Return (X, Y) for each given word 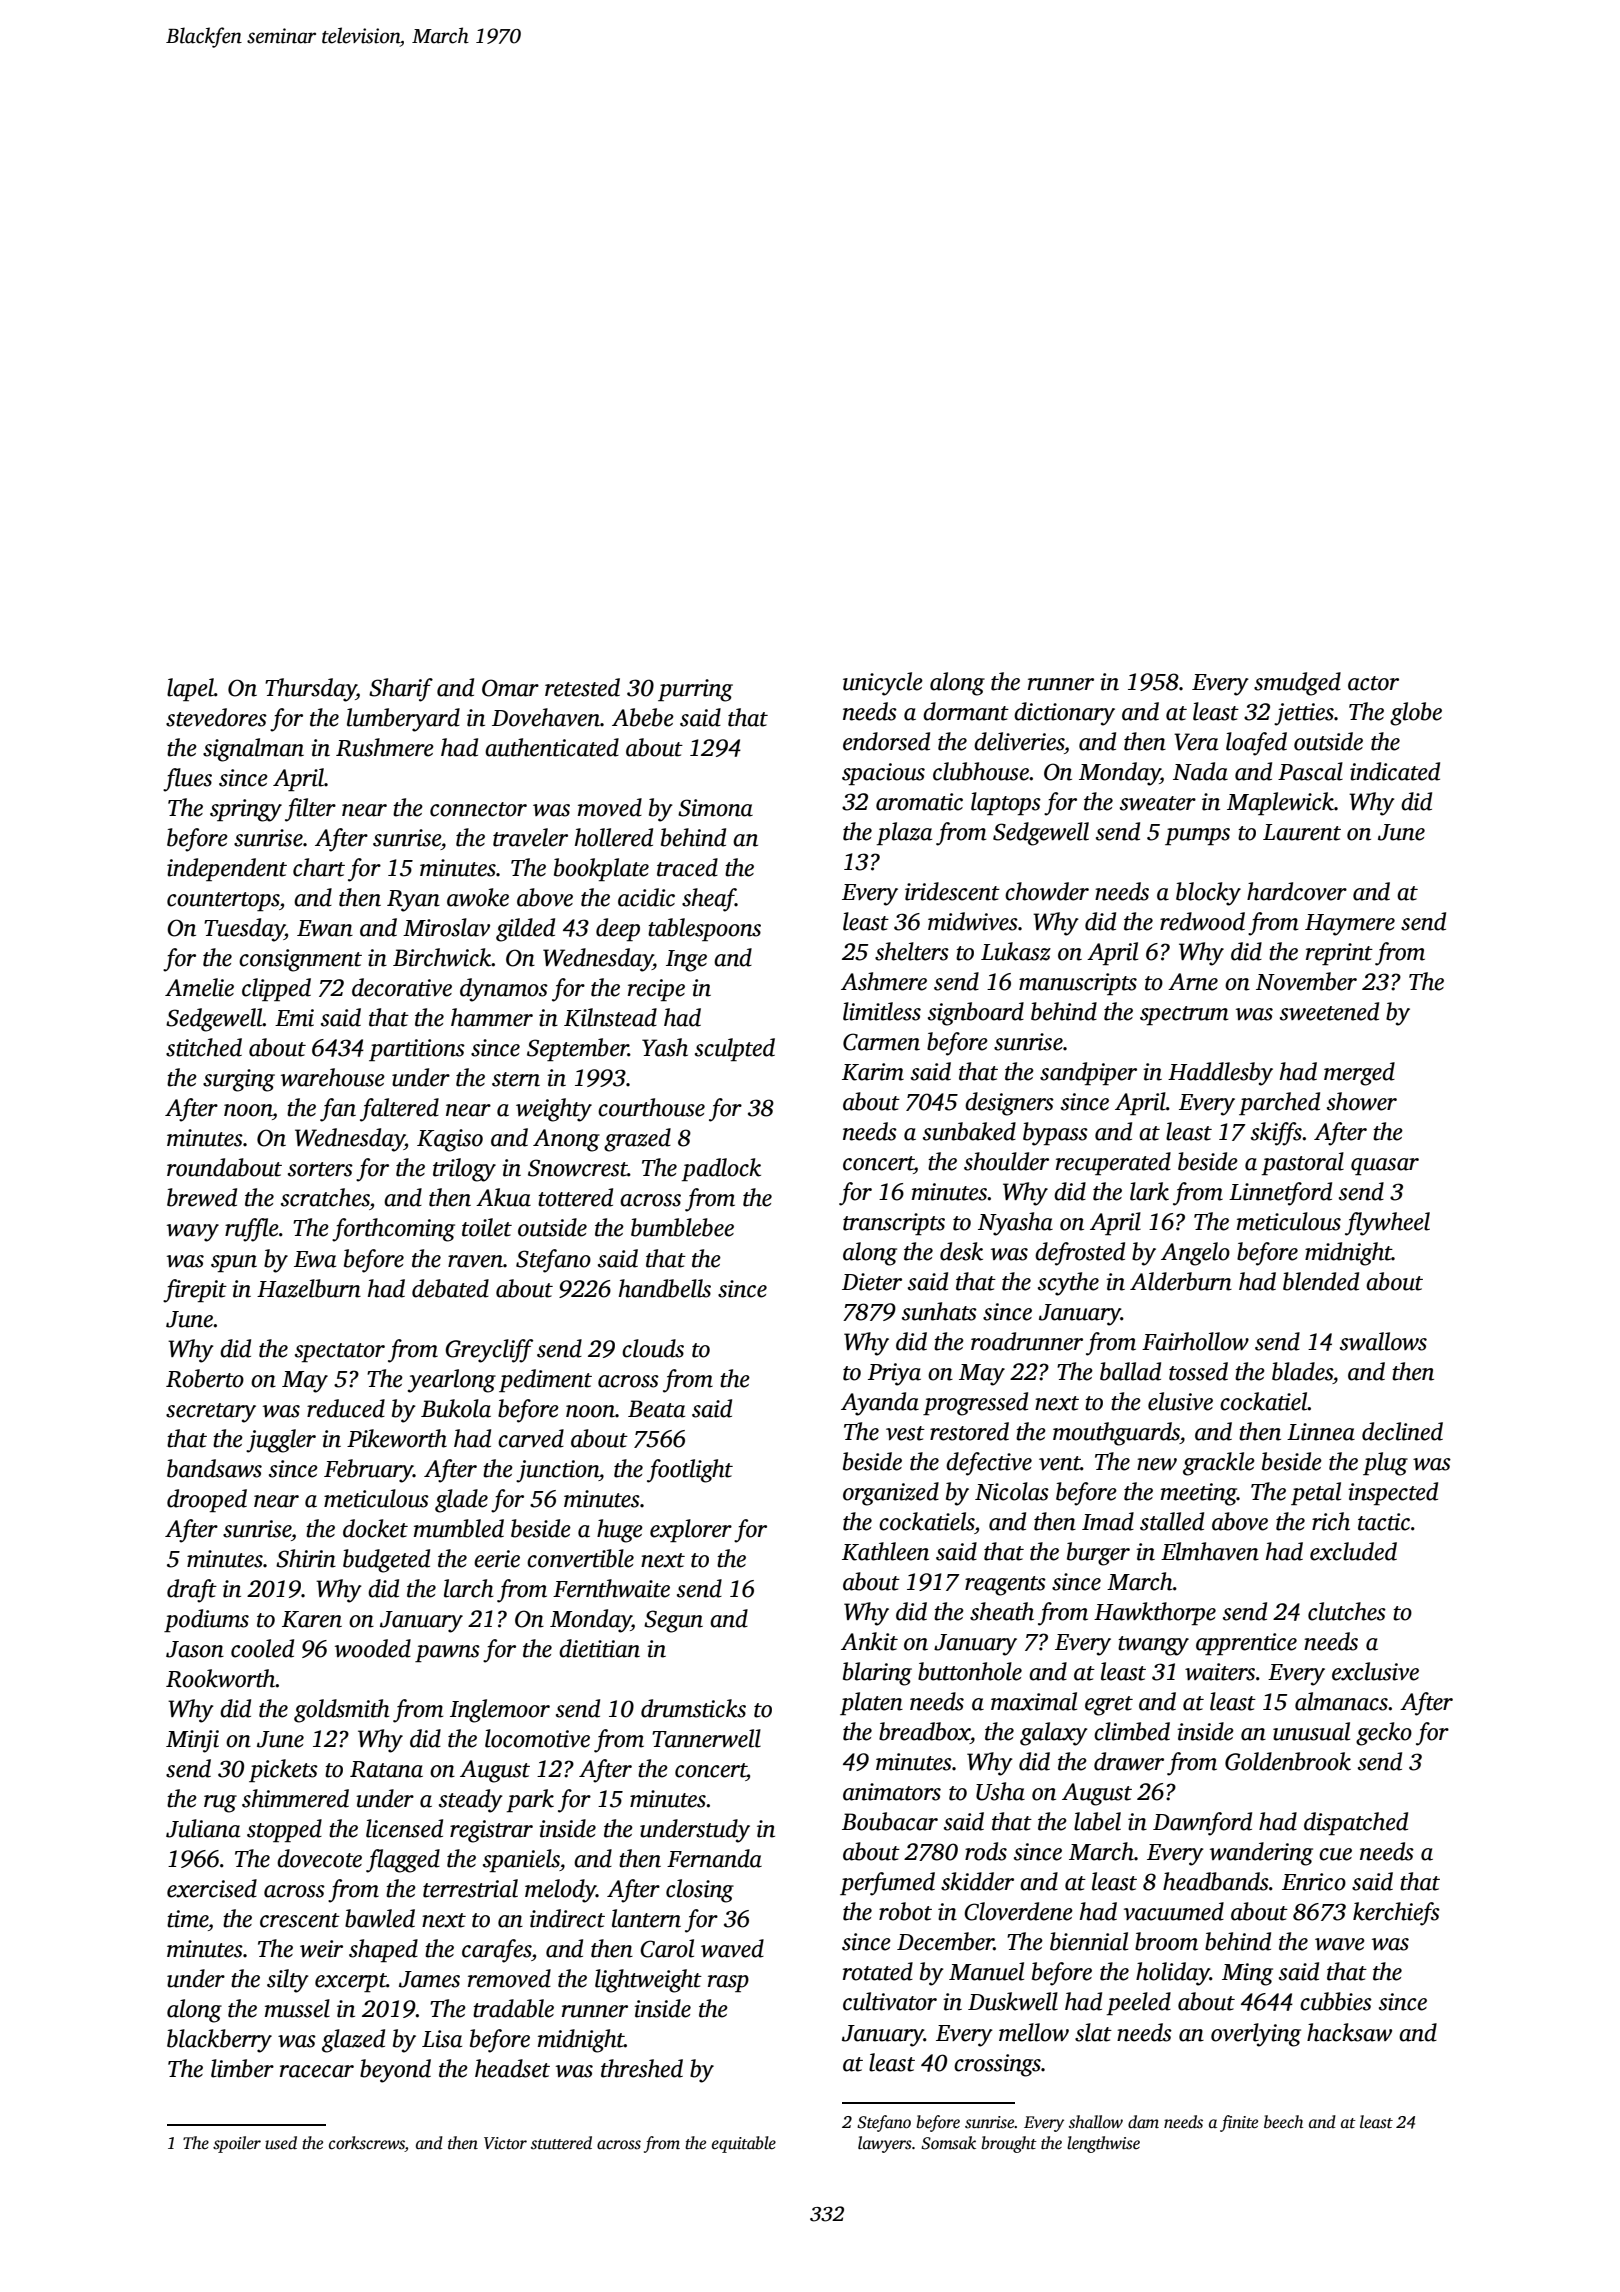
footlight (690, 1471)
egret (1109, 1706)
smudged (1297, 684)
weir (321, 1949)
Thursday (310, 690)
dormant (966, 711)
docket (375, 1528)
